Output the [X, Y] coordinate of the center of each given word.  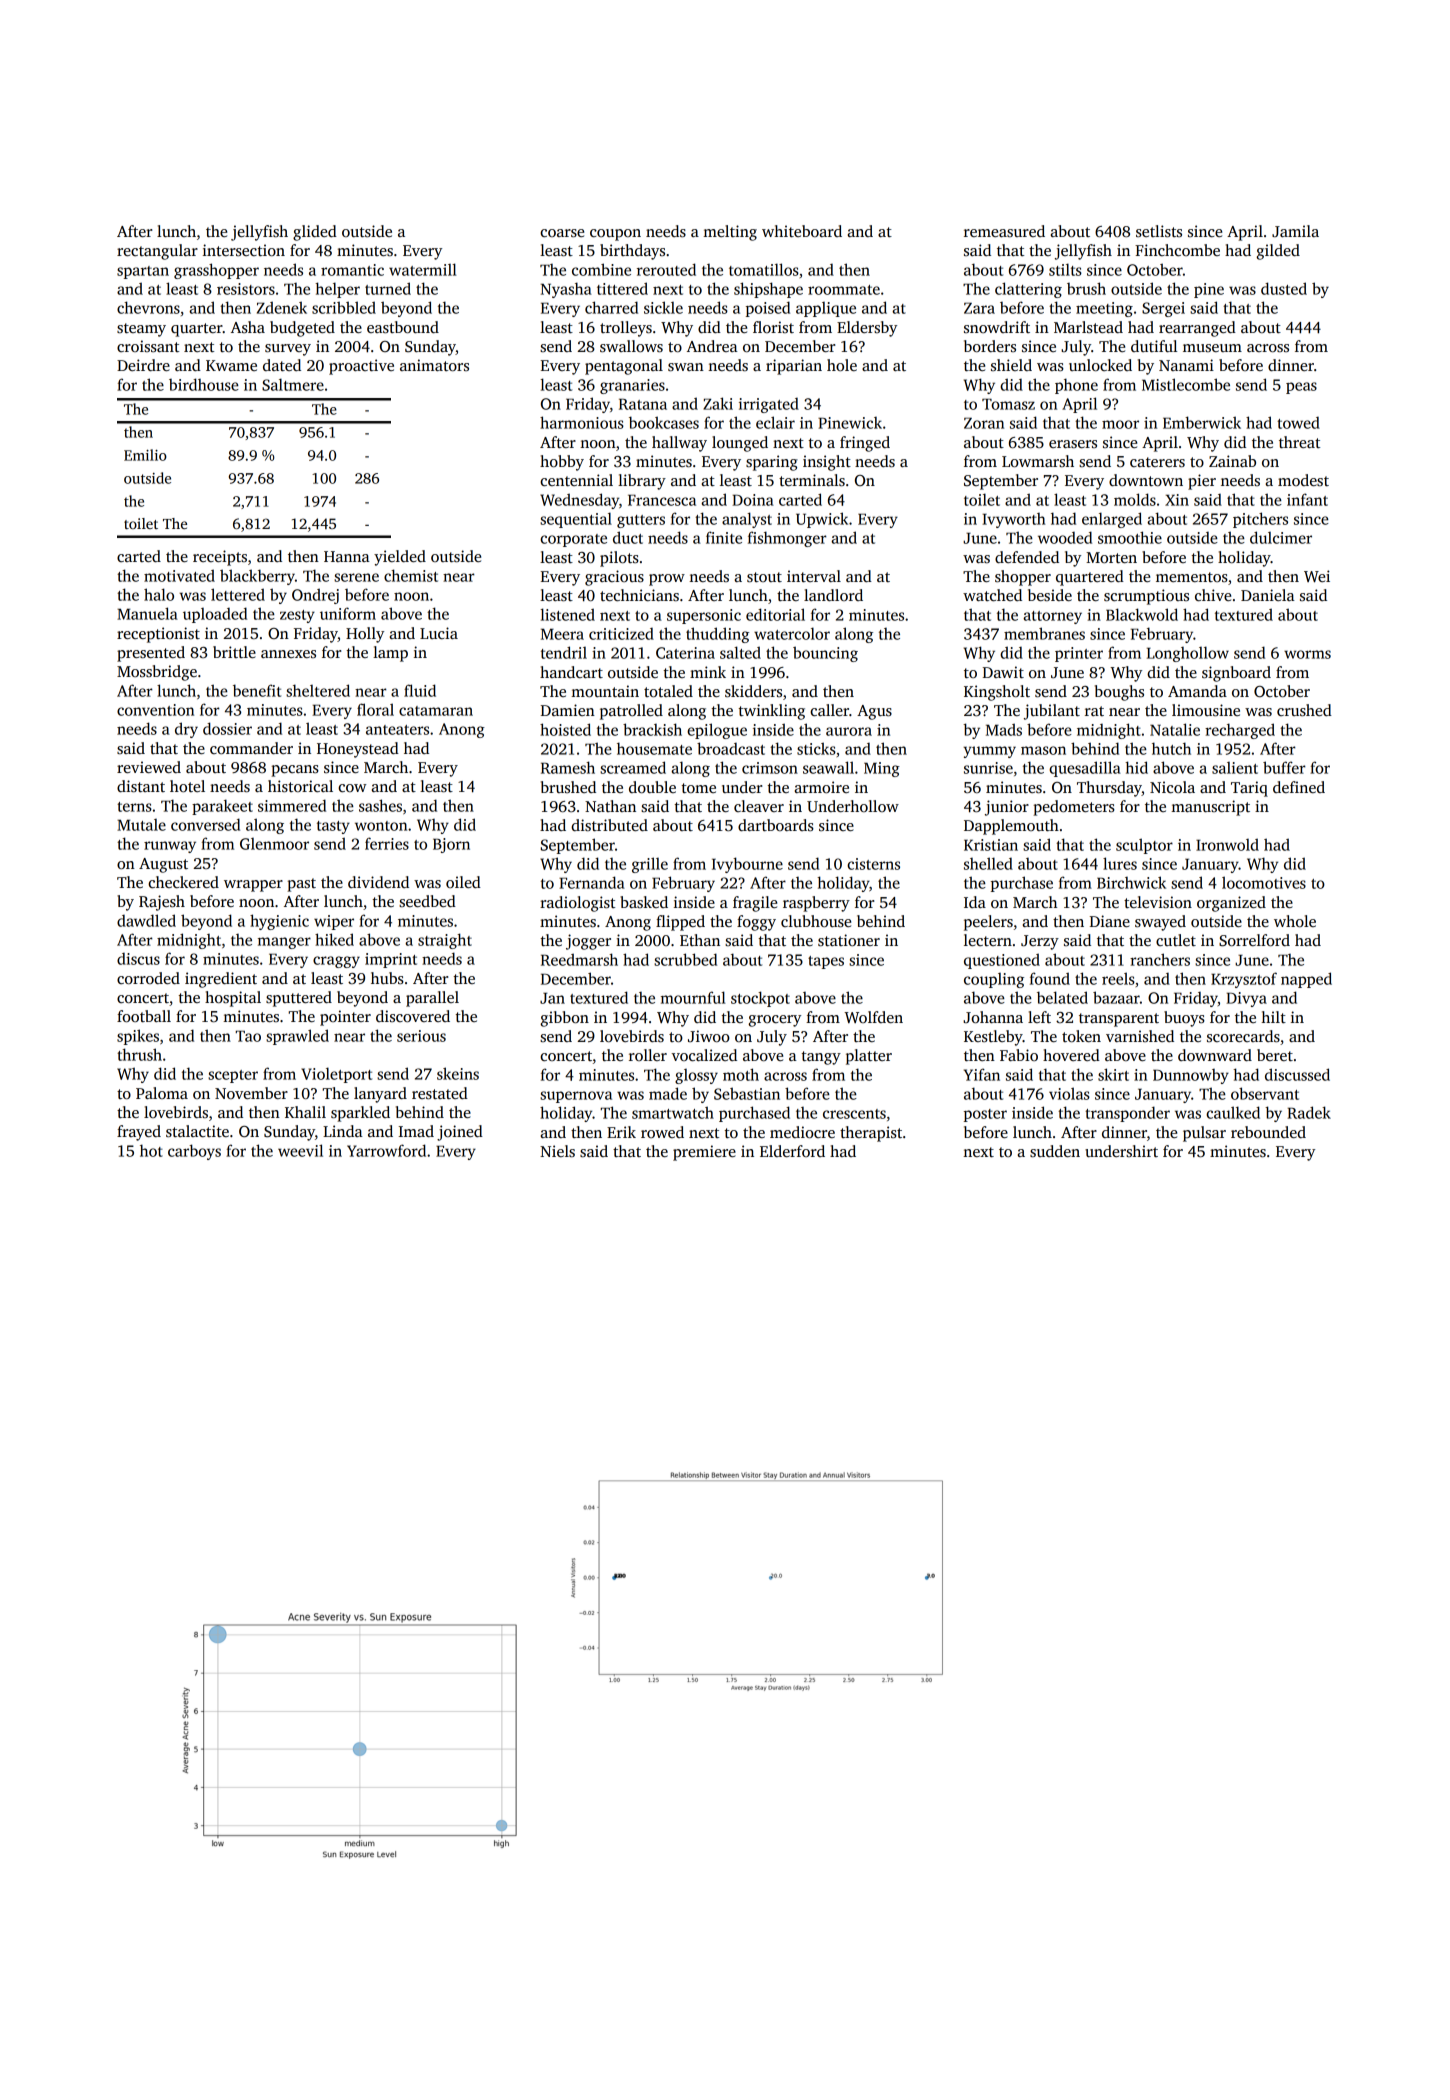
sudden [1055, 1151]
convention [155, 710]
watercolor [792, 633]
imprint [391, 960]
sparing [772, 463]
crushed [1304, 710]
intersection [244, 250]
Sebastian [747, 1093]
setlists [1159, 231]
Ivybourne [747, 865]
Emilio [145, 455]
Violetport [336, 1075]
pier [1202, 482]
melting [730, 233]
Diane [1110, 921]
